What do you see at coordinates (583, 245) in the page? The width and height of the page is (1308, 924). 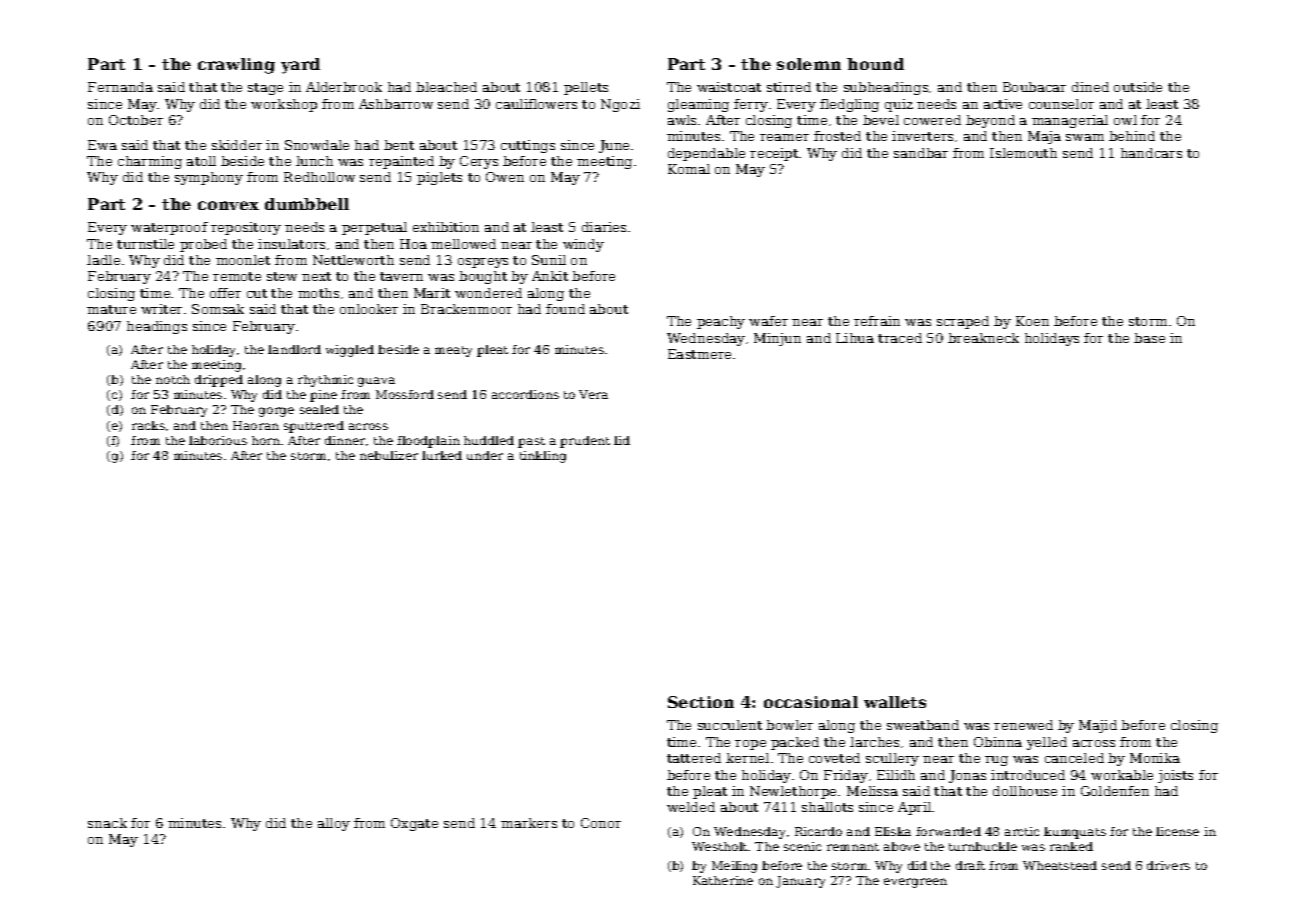 I see `windy` at bounding box center [583, 245].
